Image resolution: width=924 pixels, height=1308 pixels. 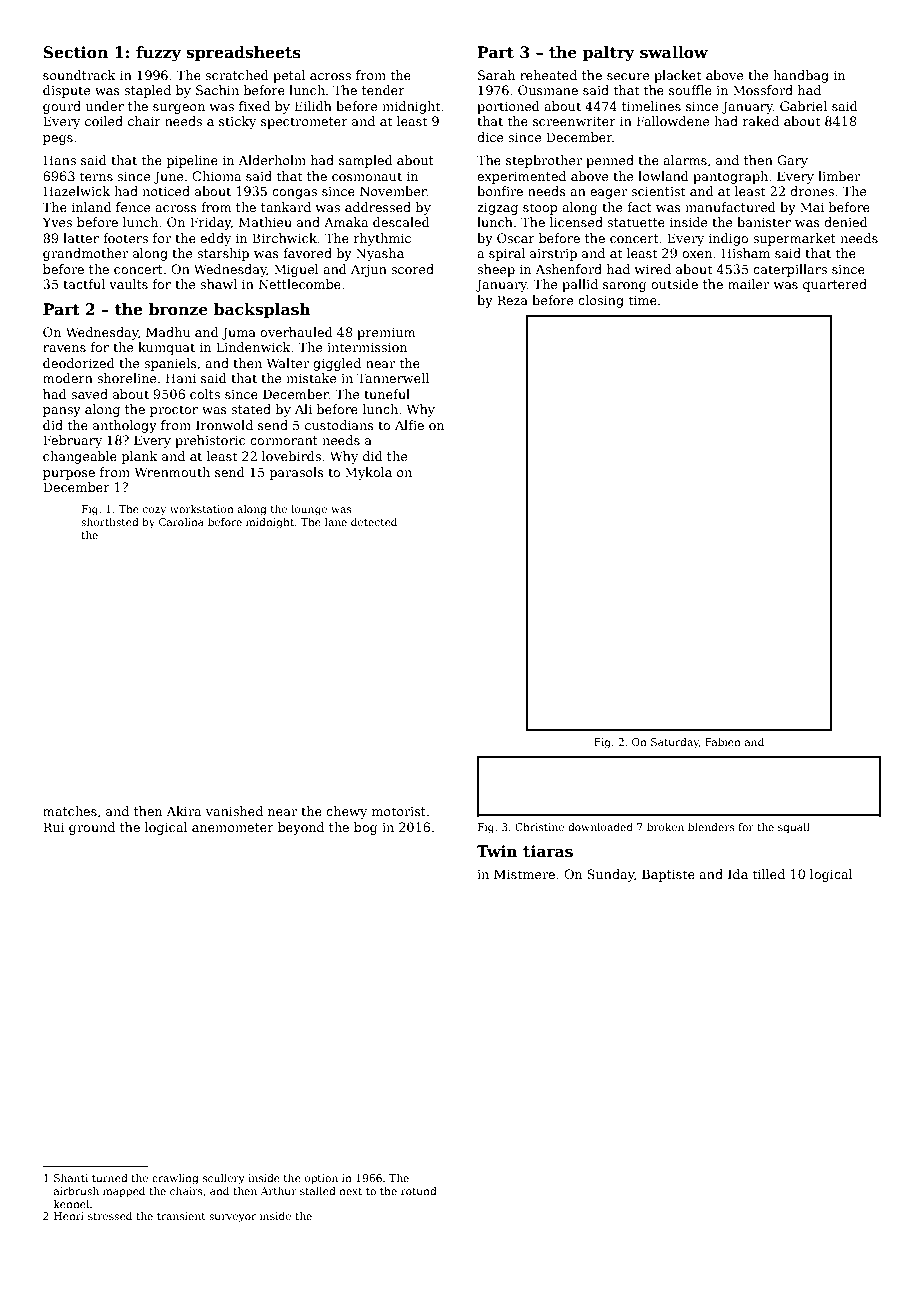 What do you see at coordinates (234, 811) in the screenshot?
I see `vanished` at bounding box center [234, 811].
